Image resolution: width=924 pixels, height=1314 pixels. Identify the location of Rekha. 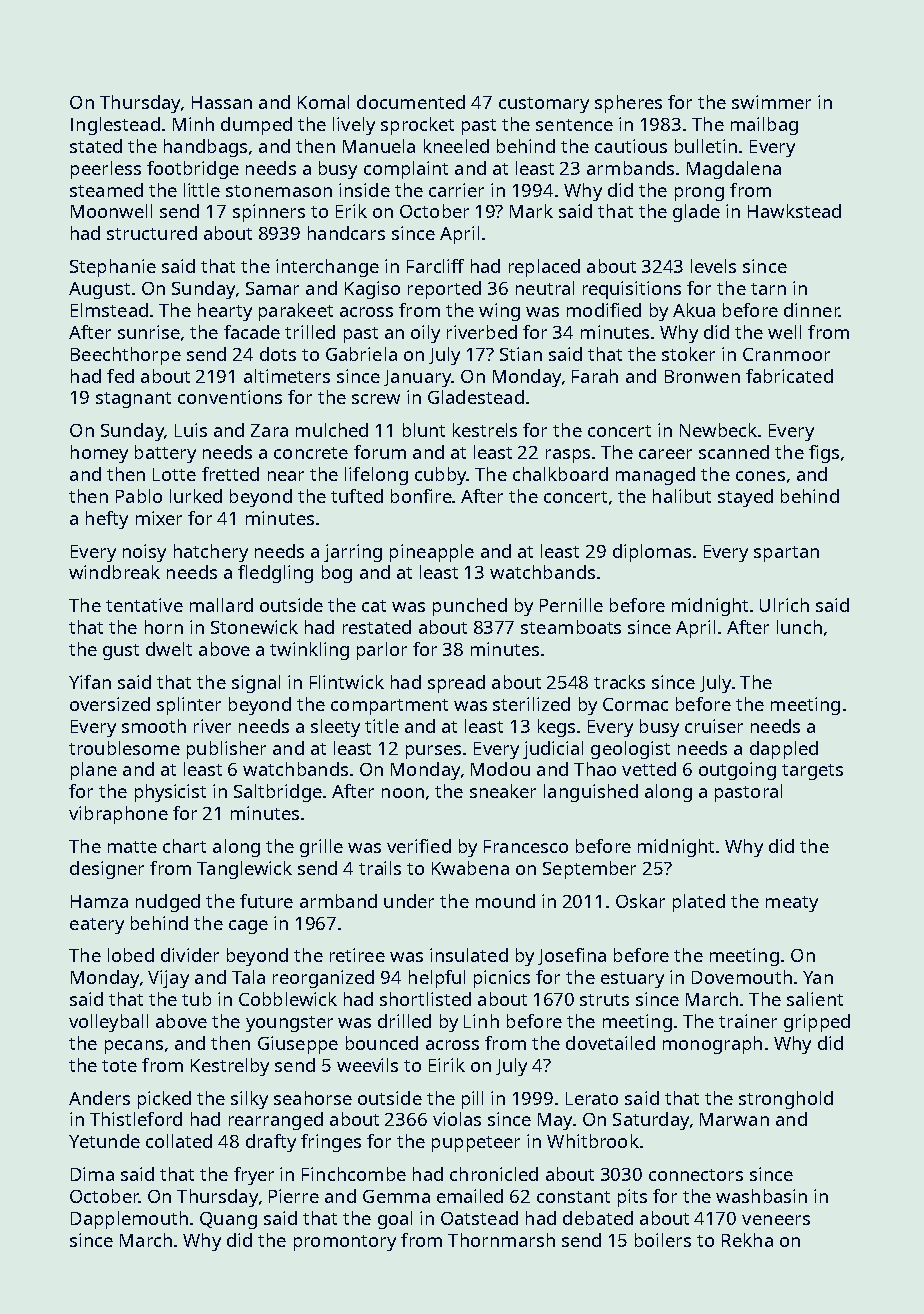
(747, 1240).
